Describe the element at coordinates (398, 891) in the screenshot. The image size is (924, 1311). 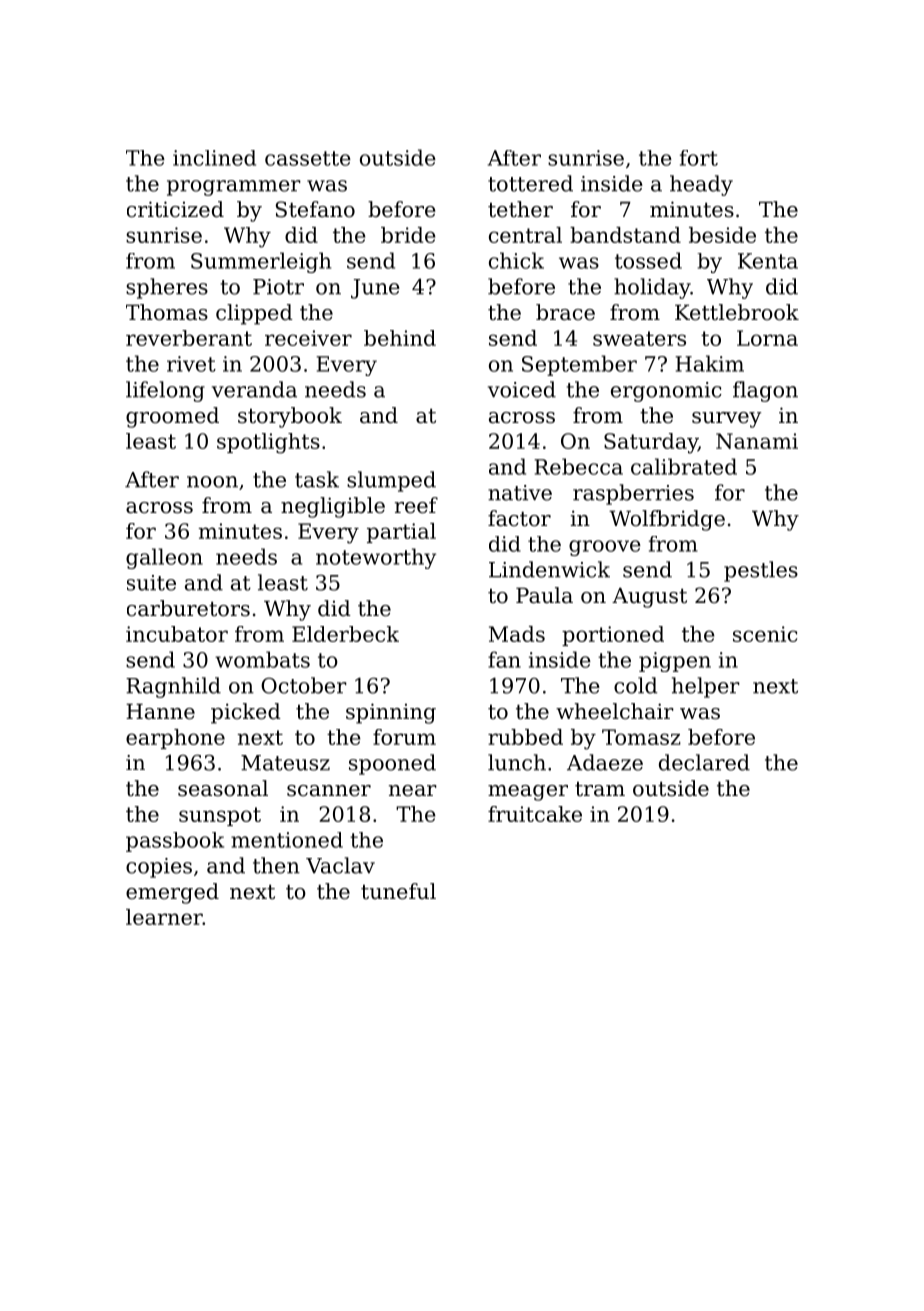
I see `tuneful` at that location.
